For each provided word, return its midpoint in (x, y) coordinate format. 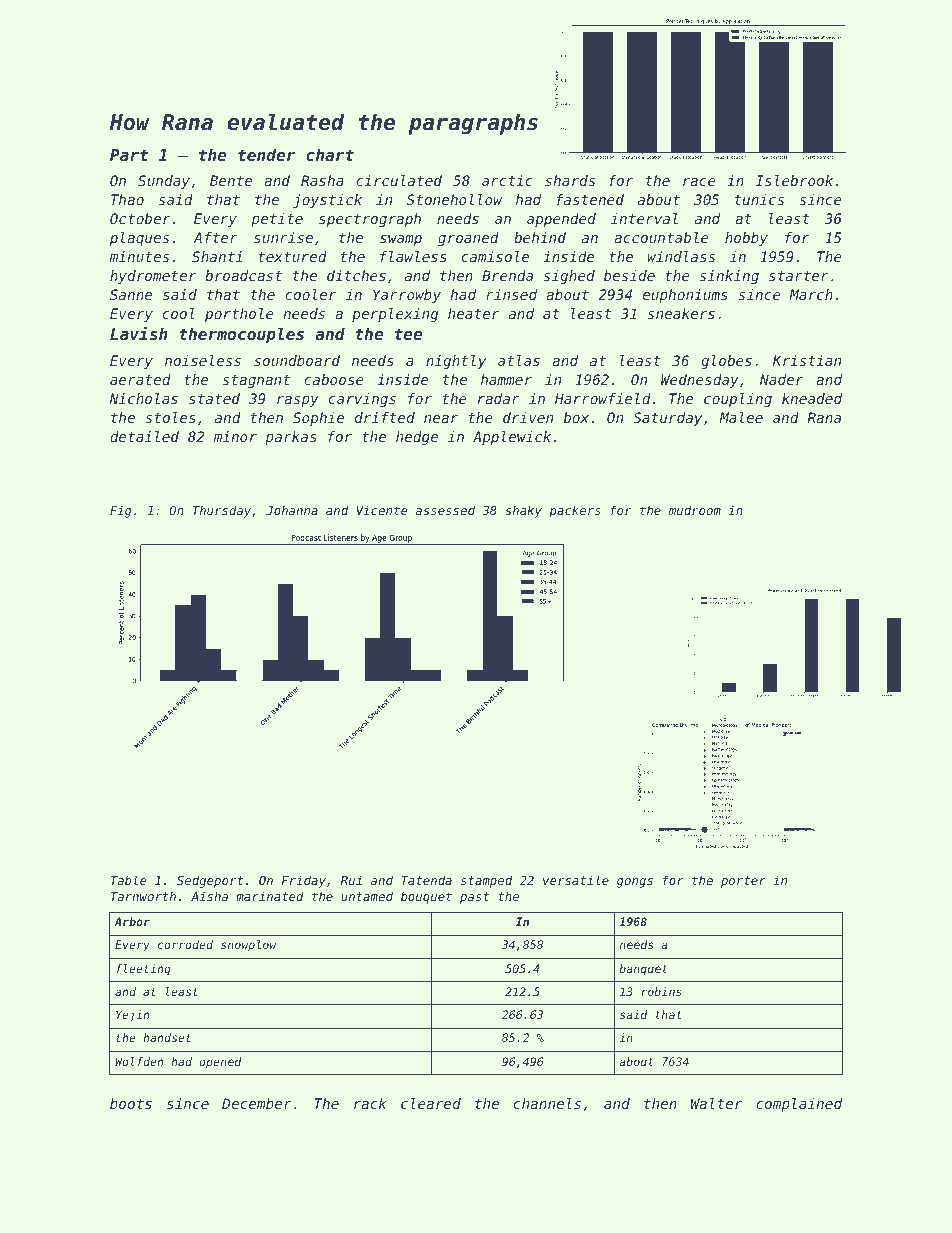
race (699, 182)
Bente (231, 180)
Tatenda (426, 880)
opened (220, 1063)
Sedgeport (210, 881)
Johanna (292, 510)
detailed (144, 436)
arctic (507, 180)
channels (547, 1103)
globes (726, 362)
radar (499, 398)
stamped (486, 881)
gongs (635, 883)
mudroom (695, 510)
